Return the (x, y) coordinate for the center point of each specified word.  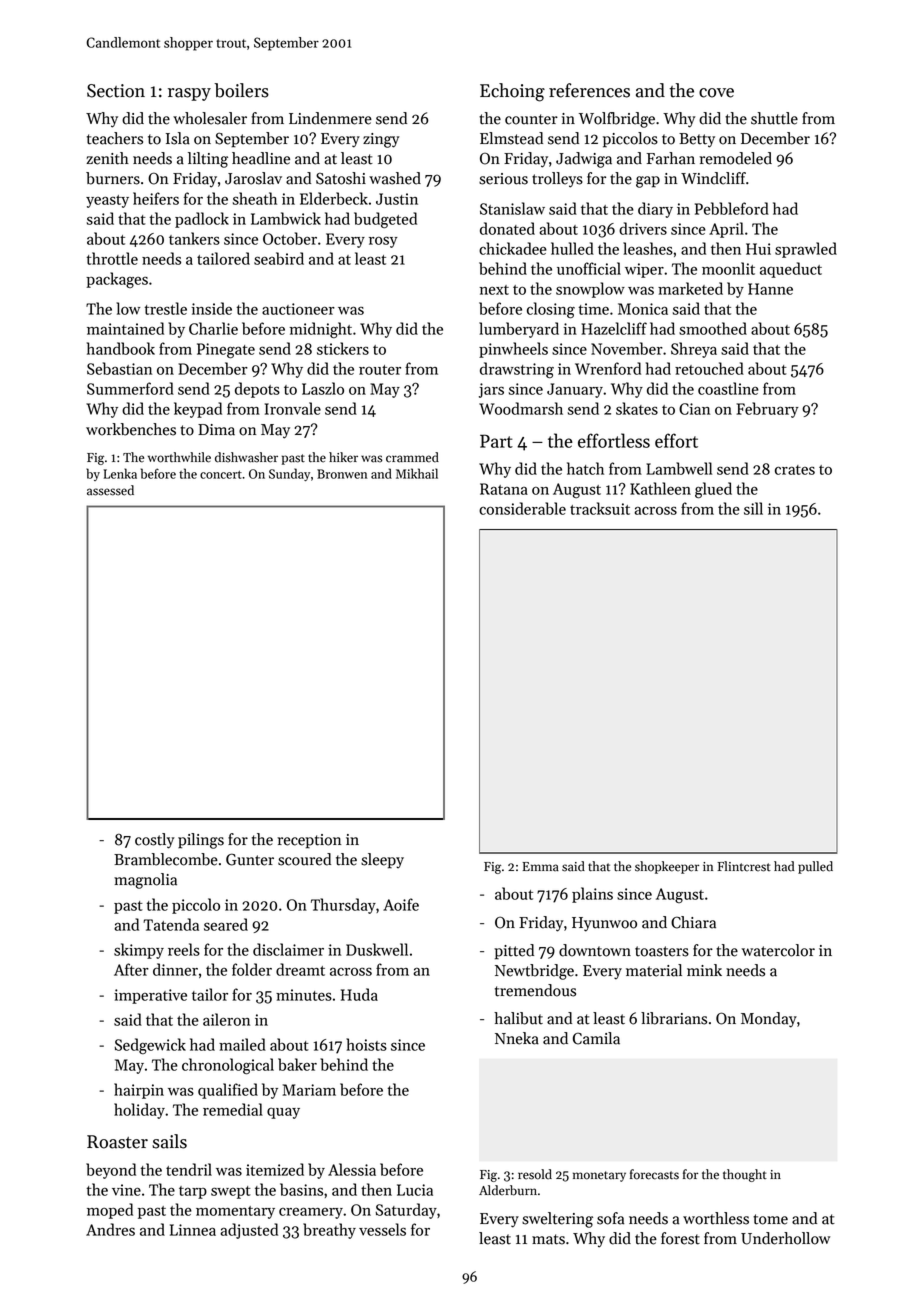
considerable (522, 508)
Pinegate (226, 351)
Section (116, 91)
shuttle (774, 118)
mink (704, 970)
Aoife (401, 904)
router (380, 370)
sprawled (806, 250)
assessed (110, 490)
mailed (242, 1044)
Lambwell (679, 468)
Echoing (512, 92)
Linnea (193, 1230)
